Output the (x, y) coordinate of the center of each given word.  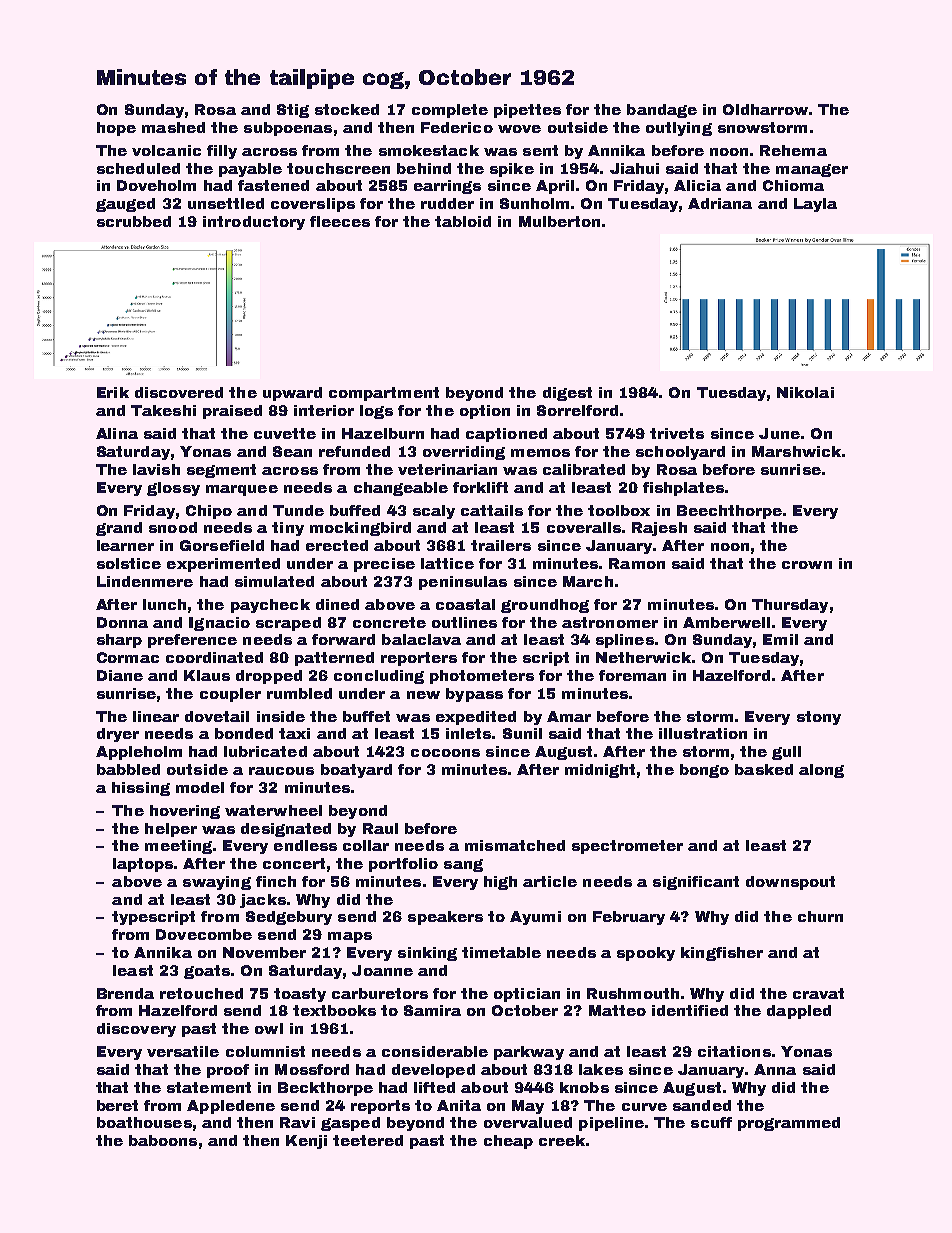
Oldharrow (765, 109)
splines (625, 641)
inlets (468, 733)
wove (519, 129)
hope (116, 129)
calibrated (584, 469)
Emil (780, 639)
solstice (129, 563)
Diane (120, 675)
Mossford (312, 1069)
